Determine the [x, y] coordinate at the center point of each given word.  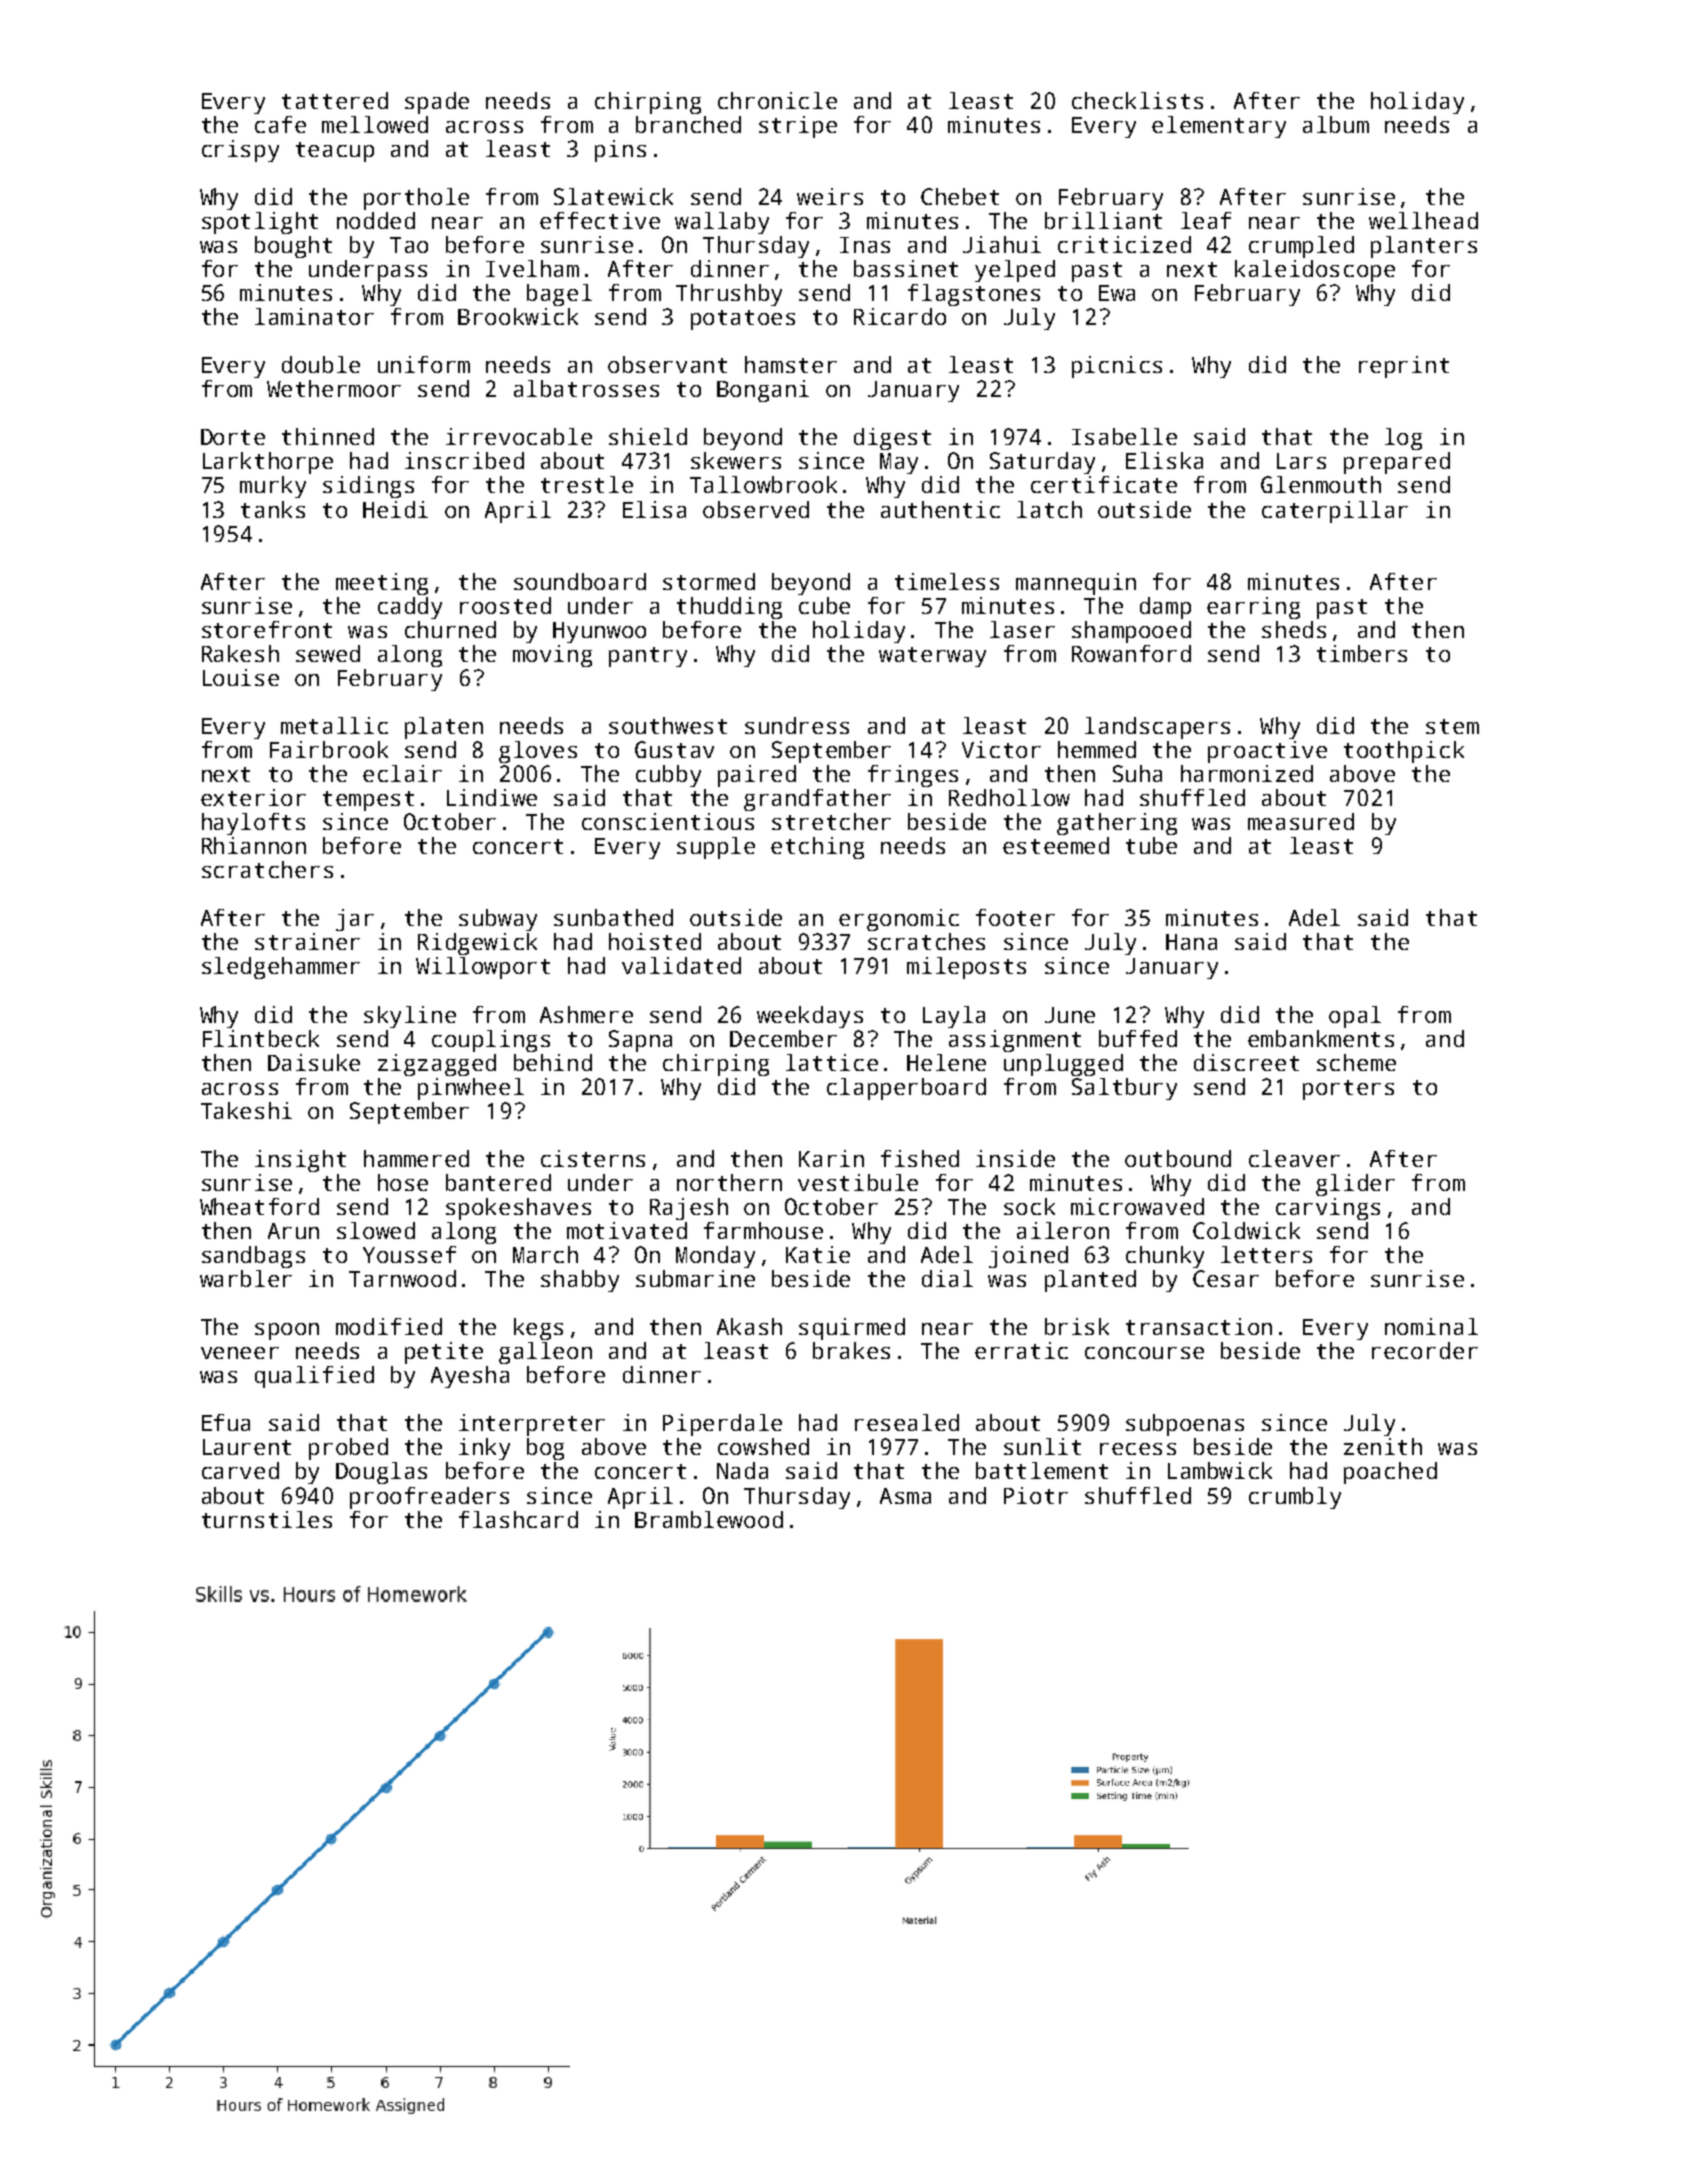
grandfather [817, 800]
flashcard [518, 1519]
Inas [865, 245]
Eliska [1164, 460]
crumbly [1295, 1498]
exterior [253, 797]
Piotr [1036, 1495]
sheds [1294, 629]
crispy [240, 151]
